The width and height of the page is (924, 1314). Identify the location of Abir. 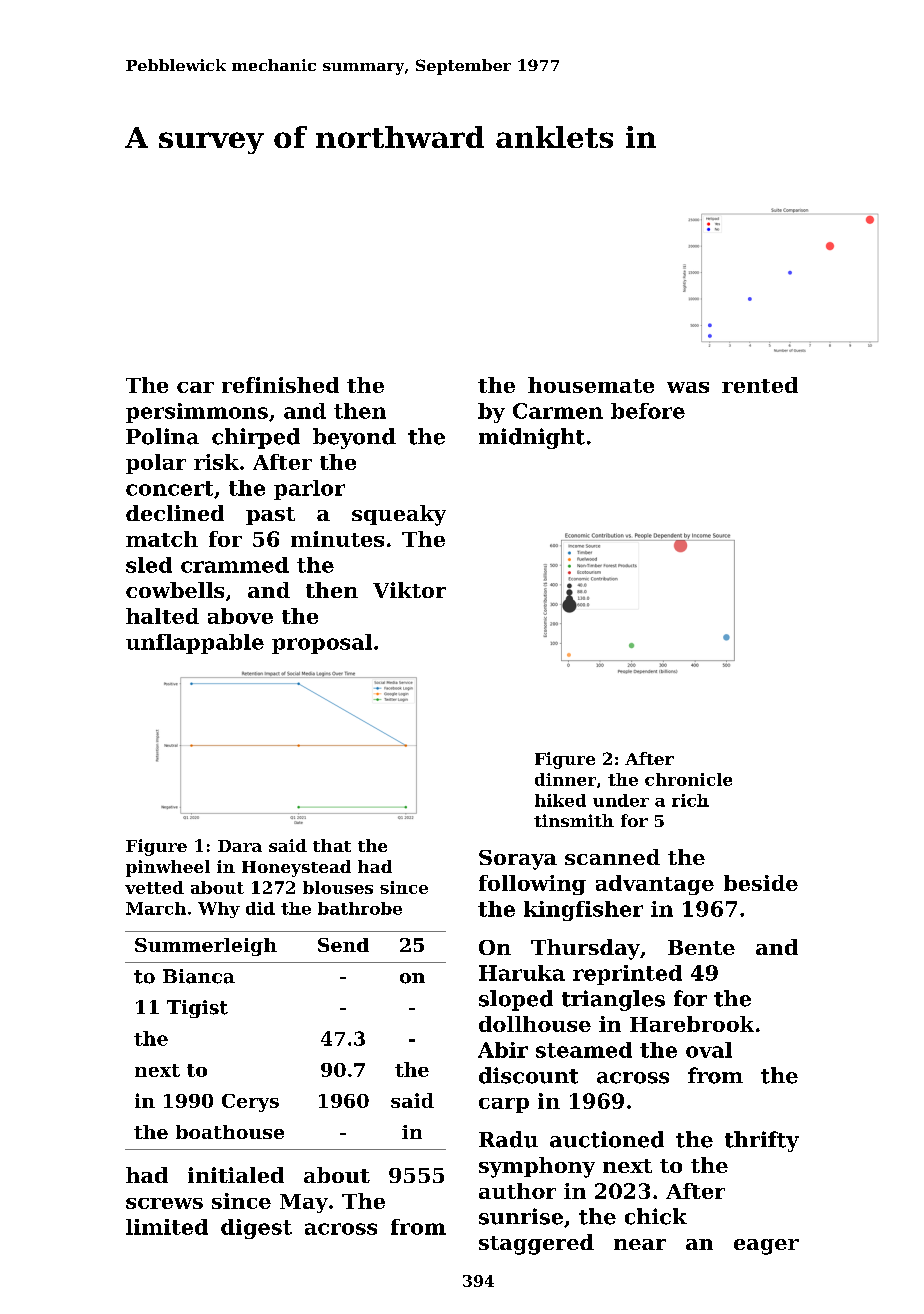
(503, 1050).
